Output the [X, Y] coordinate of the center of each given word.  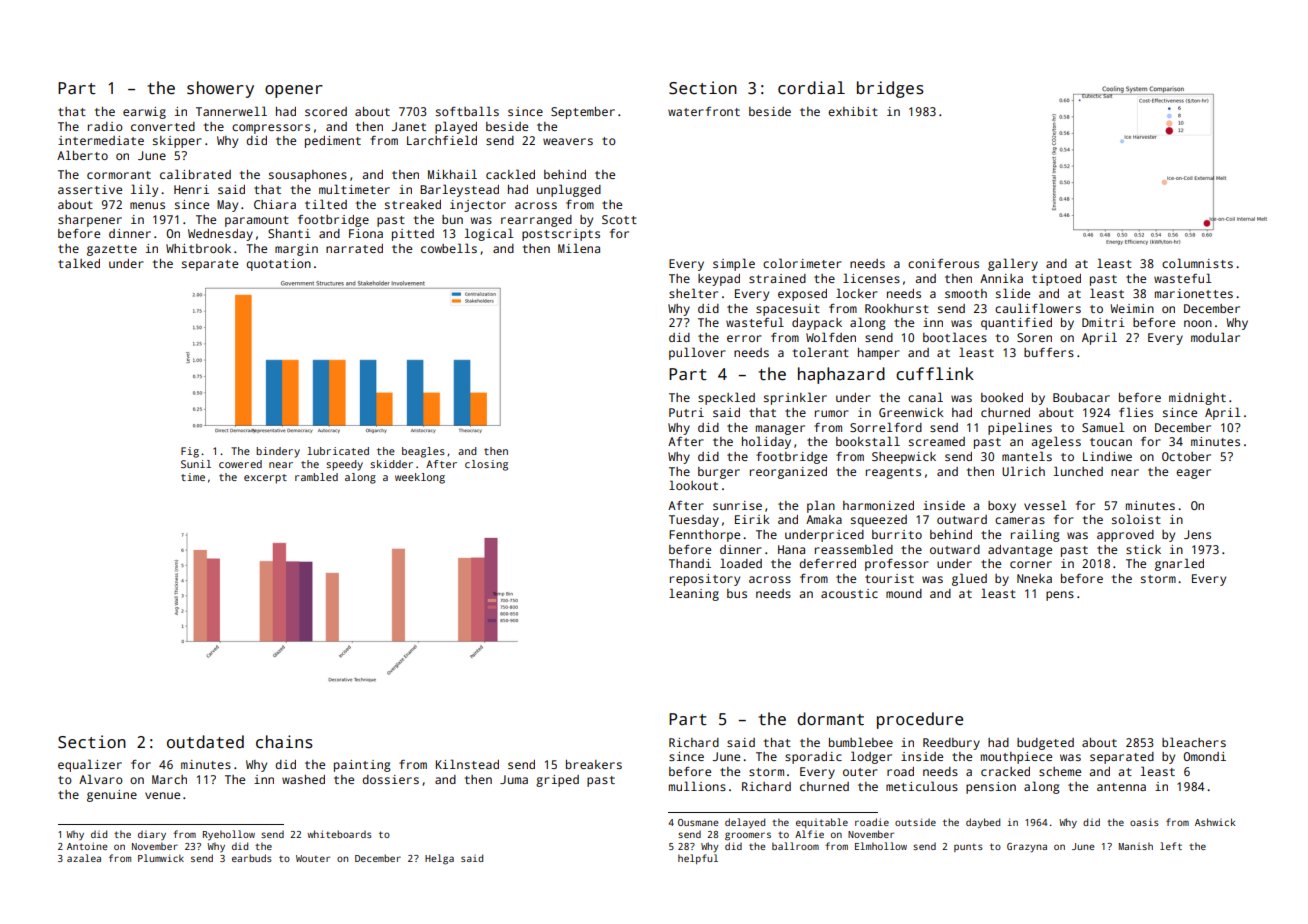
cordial [811, 88]
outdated [205, 742]
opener [294, 91]
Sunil [196, 464]
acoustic [849, 593]
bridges [890, 89]
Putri [686, 412]
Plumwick [161, 858]
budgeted [1045, 744]
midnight [1197, 399]
